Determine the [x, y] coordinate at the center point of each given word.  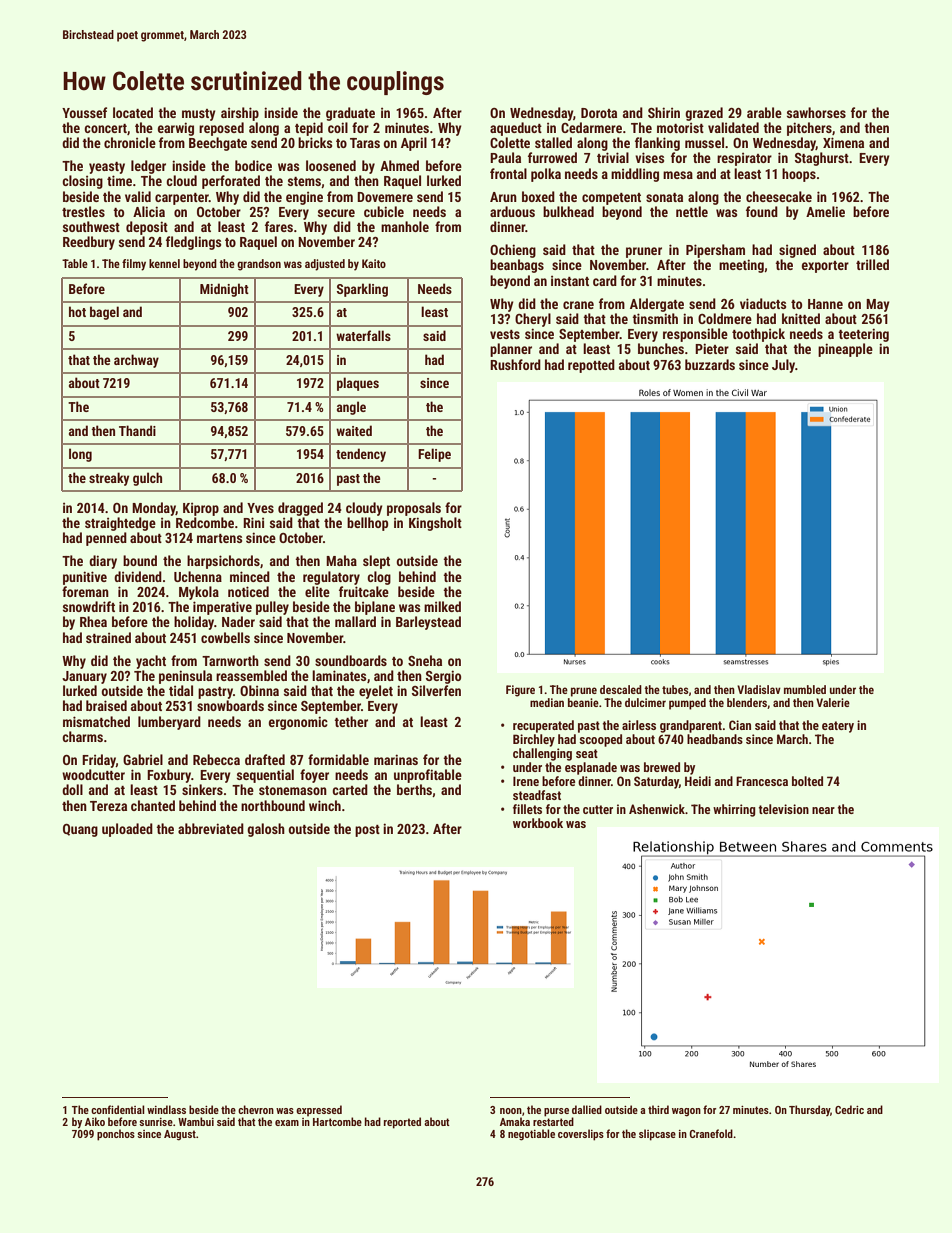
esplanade [591, 768]
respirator [744, 159]
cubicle [384, 211]
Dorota [599, 113]
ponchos [116, 1135]
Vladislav [759, 689]
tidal [181, 690]
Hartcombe [337, 1121]
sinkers [202, 789]
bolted [807, 781]
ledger [148, 167]
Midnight [224, 290]
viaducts [763, 303]
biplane [375, 608]
